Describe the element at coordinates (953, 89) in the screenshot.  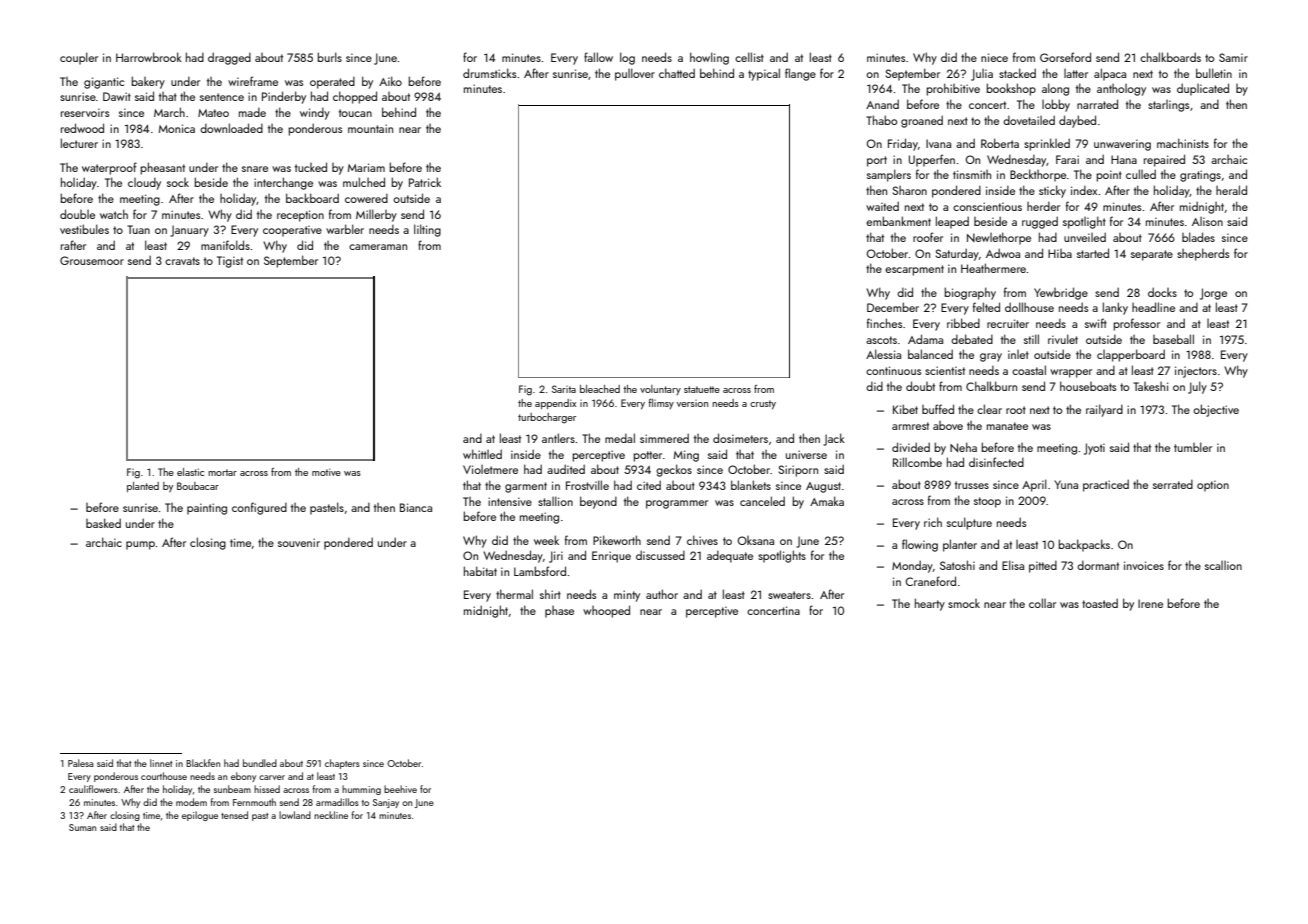
I see `prohibitive` at that location.
